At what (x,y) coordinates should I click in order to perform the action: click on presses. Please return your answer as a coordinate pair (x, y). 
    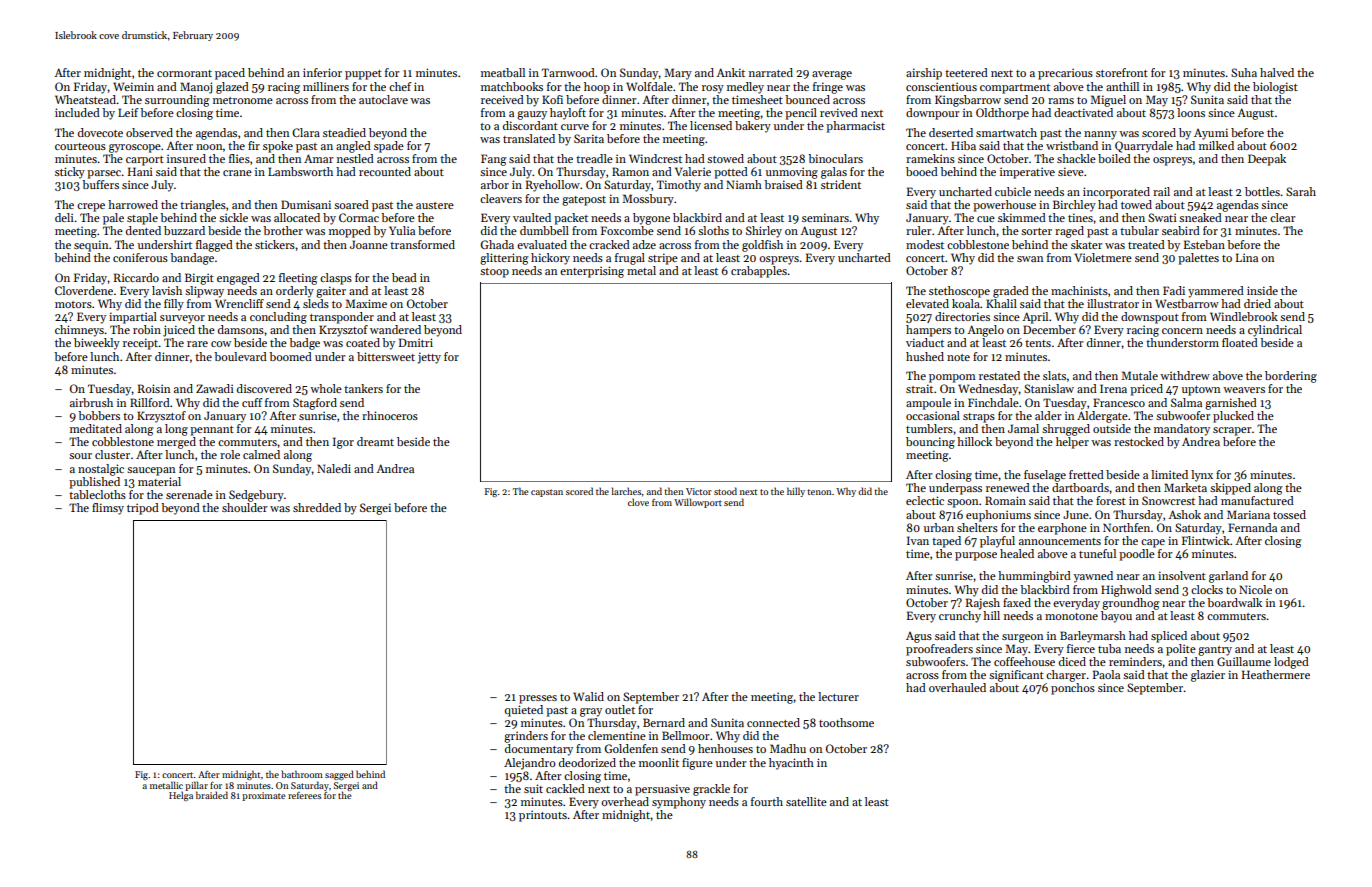
    Looking at the image, I should click on (538, 699).
